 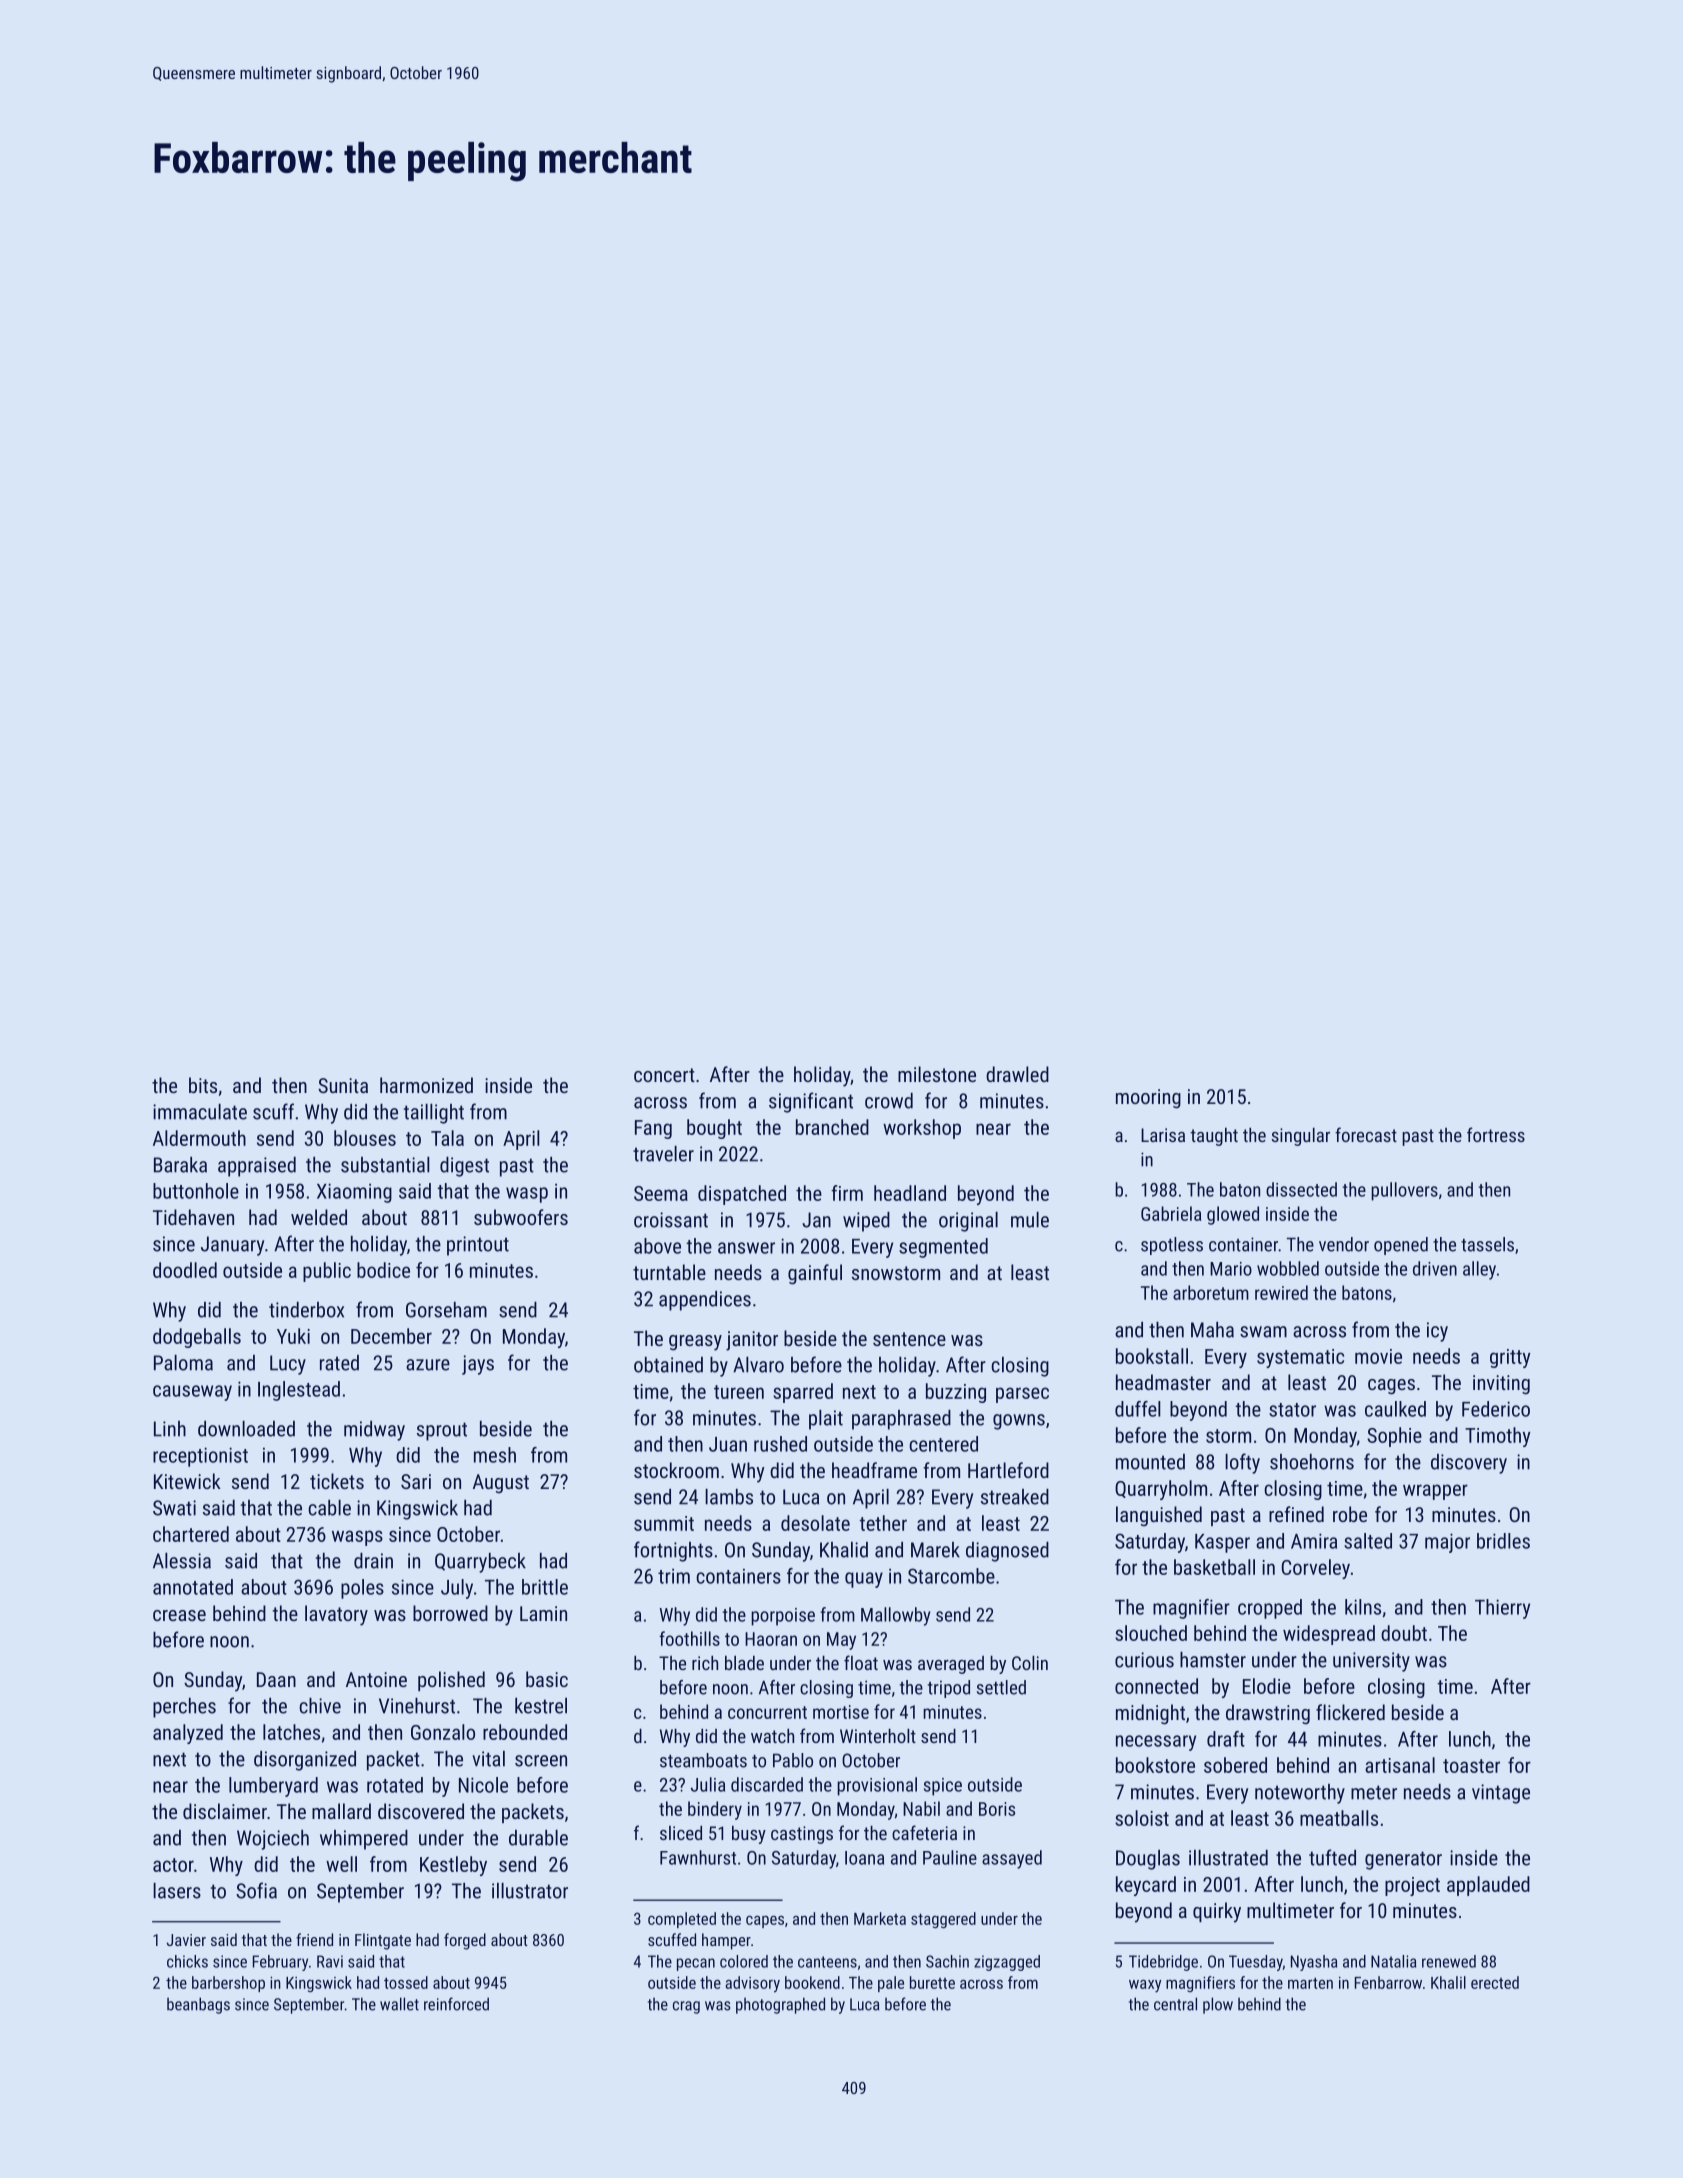 What do you see at coordinates (949, 1689) in the image?
I see `tripod` at bounding box center [949, 1689].
